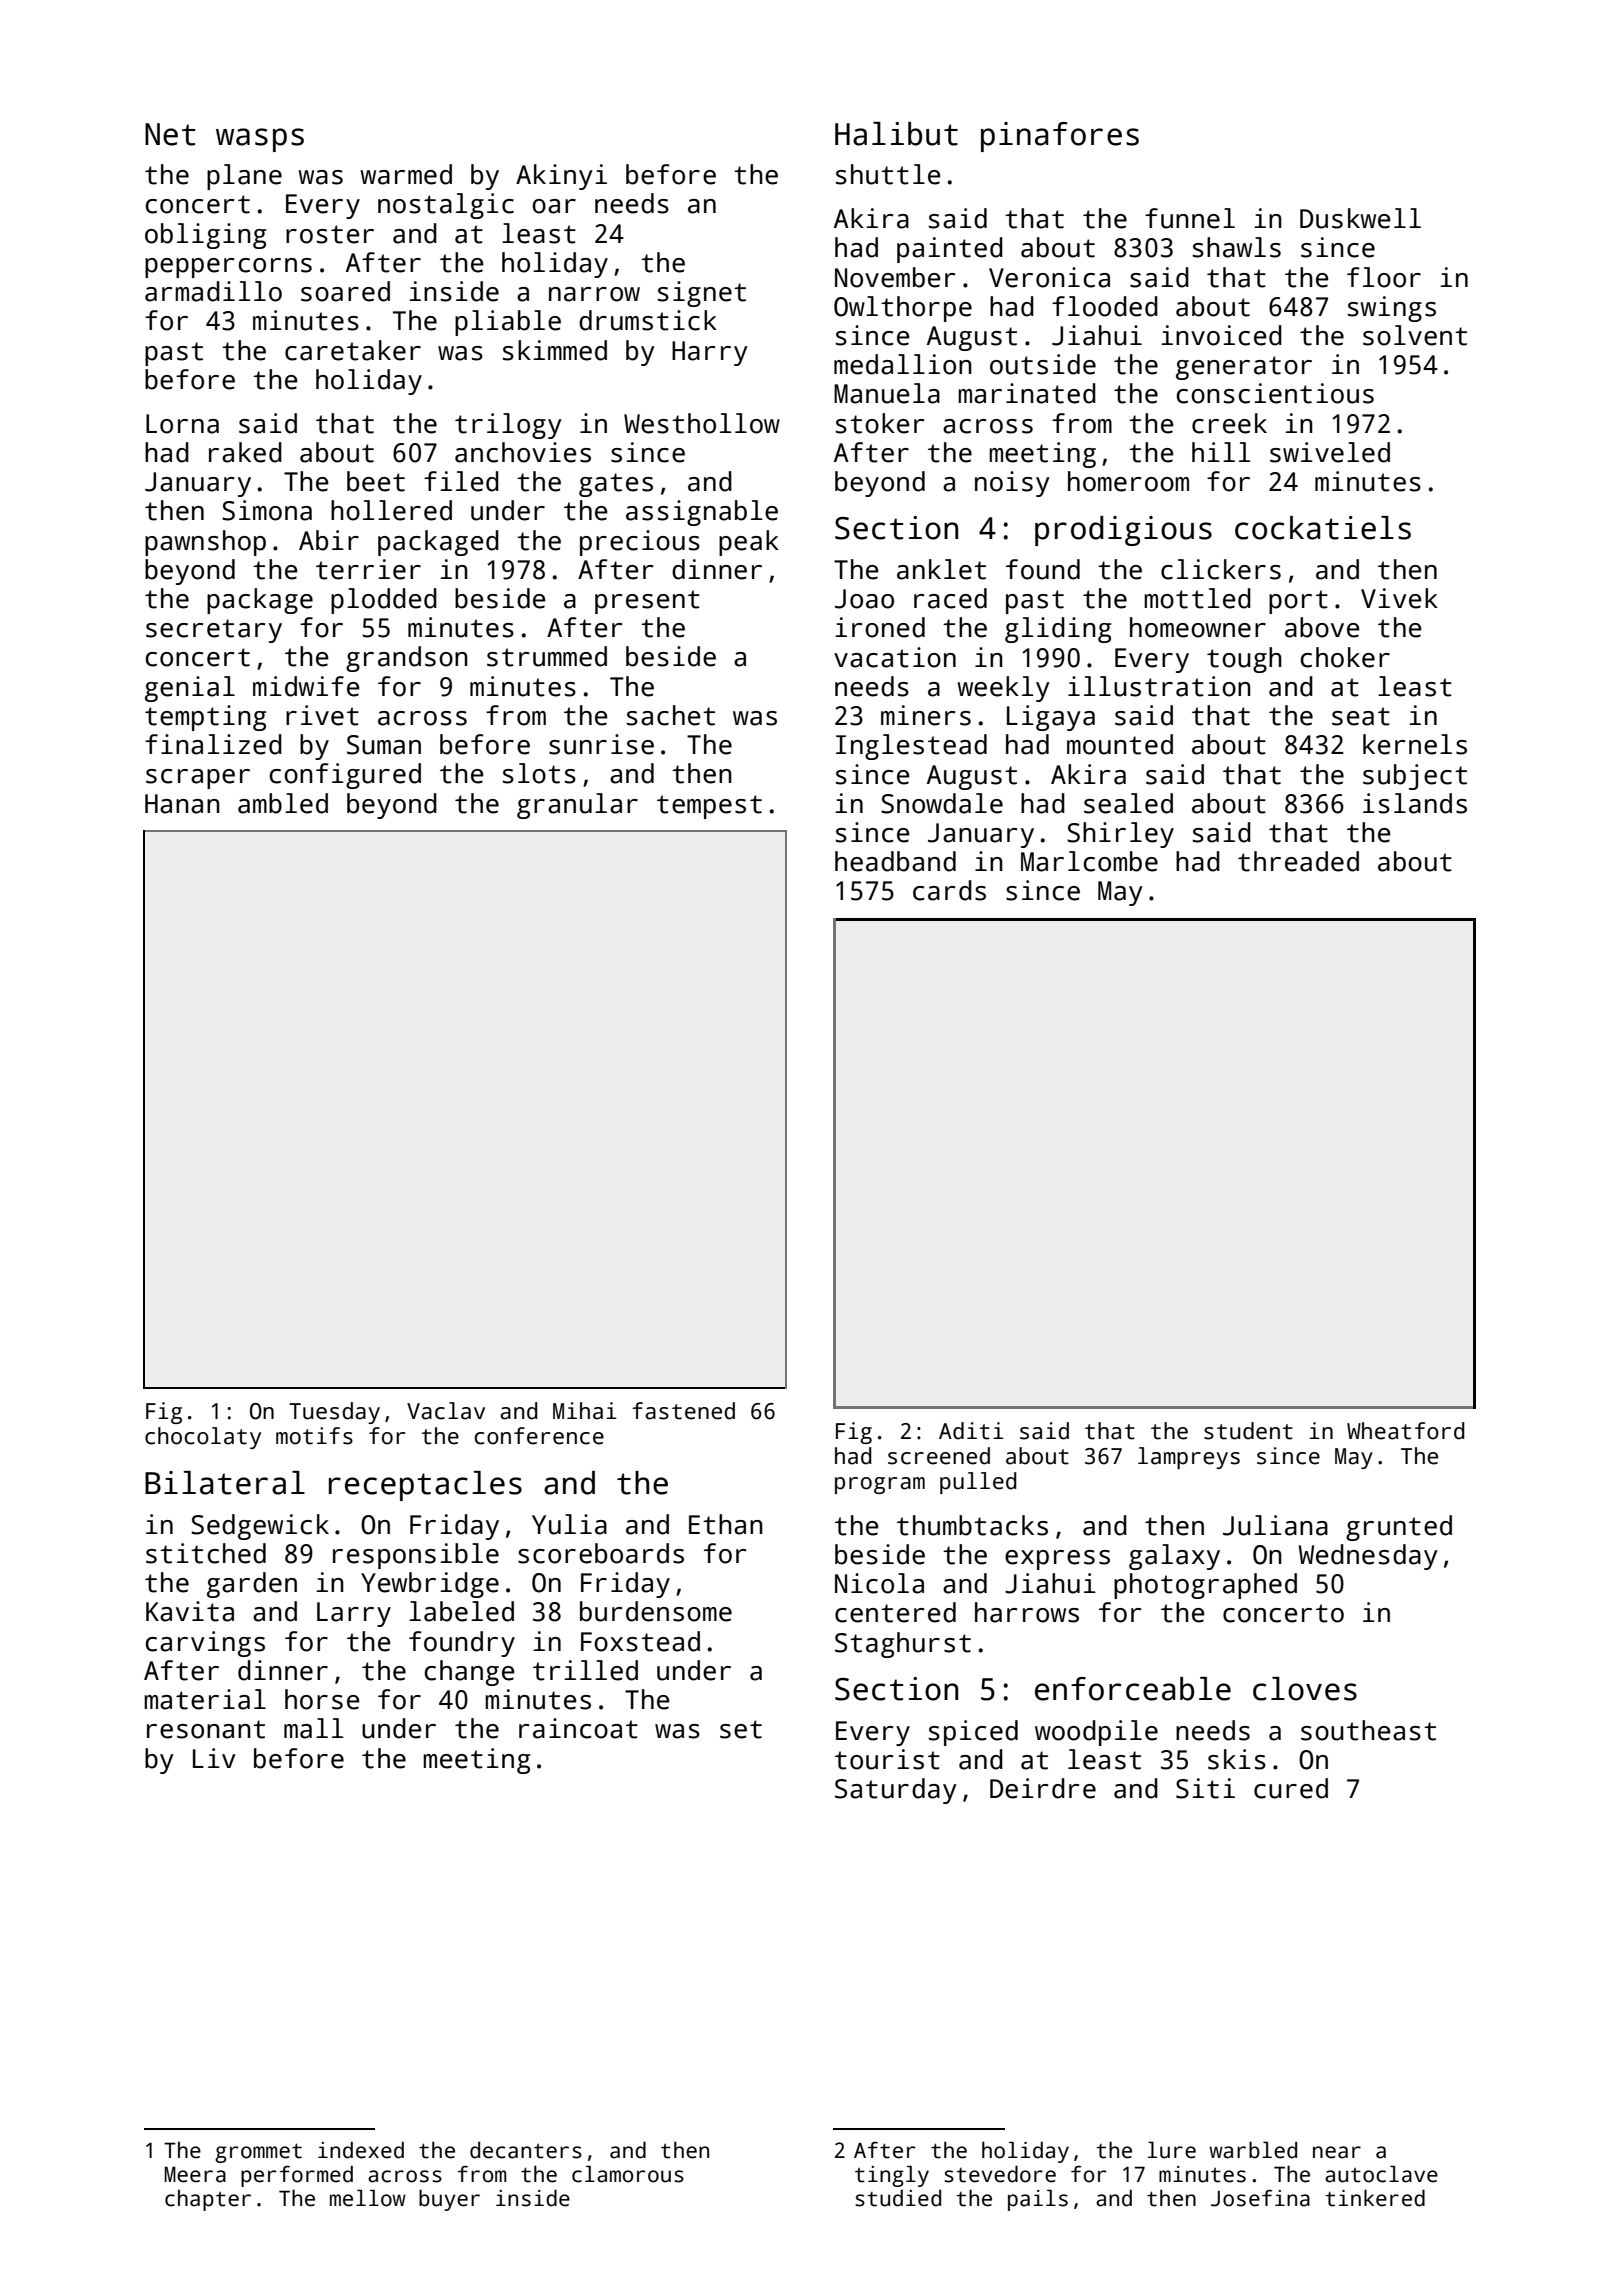 The height and width of the image is (2292, 1620). What do you see at coordinates (561, 177) in the image?
I see `Akinyi` at bounding box center [561, 177].
